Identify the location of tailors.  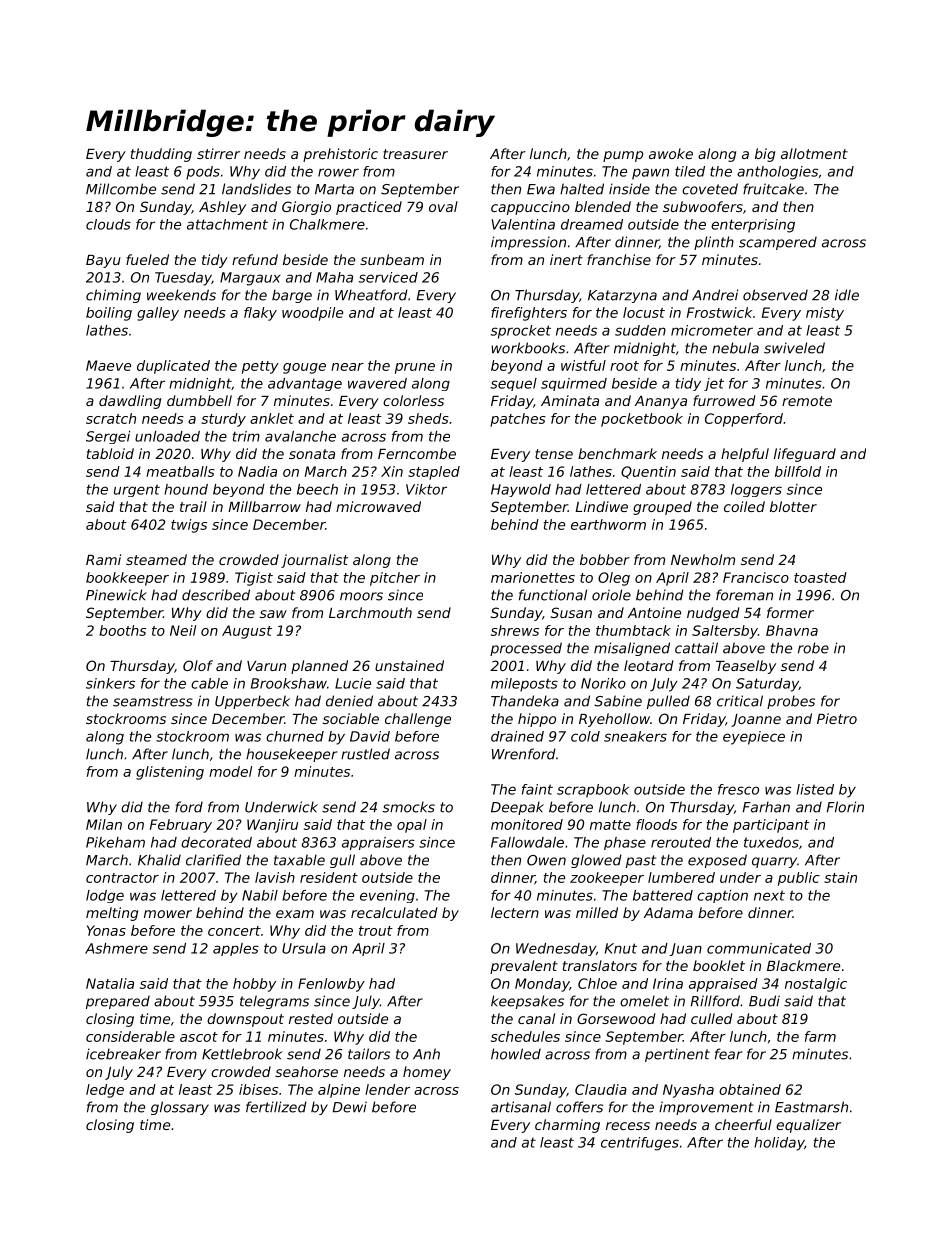
(369, 1054).
